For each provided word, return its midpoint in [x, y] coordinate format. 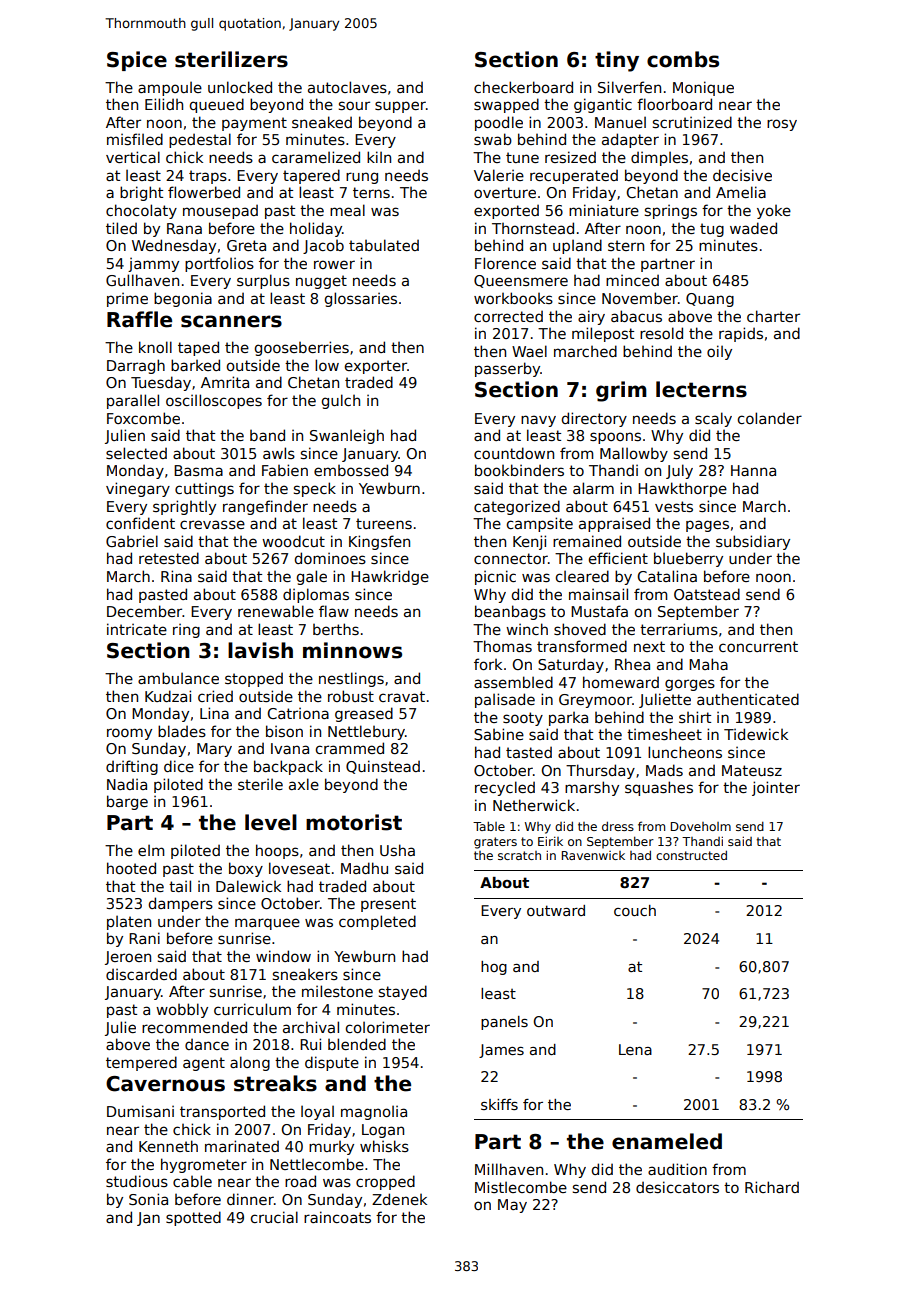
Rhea [632, 664]
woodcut [293, 541]
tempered [141, 1063]
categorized [517, 507]
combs [683, 59]
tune [522, 157]
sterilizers [231, 59]
